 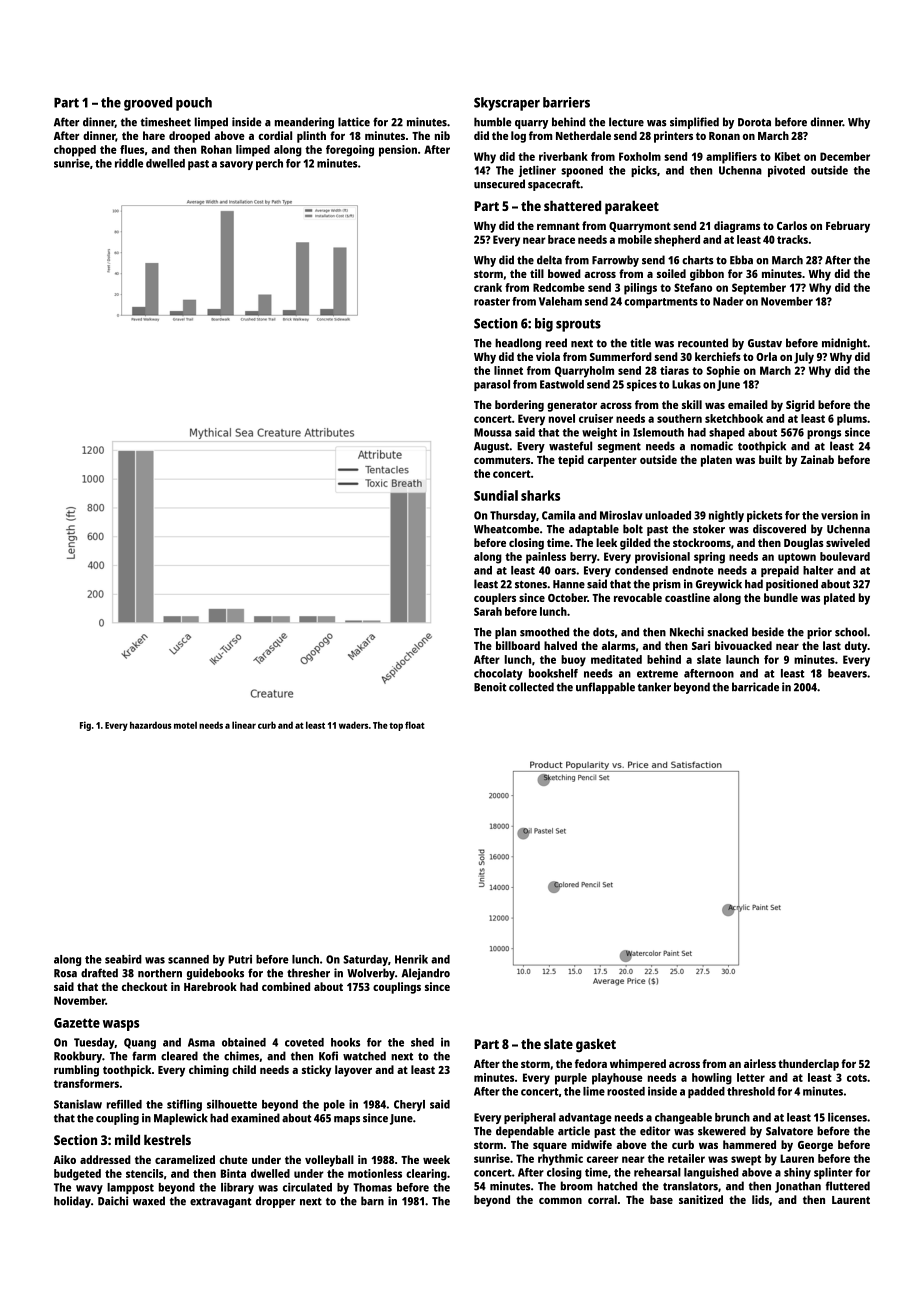 What do you see at coordinates (185, 725) in the page?
I see `motel` at bounding box center [185, 725].
